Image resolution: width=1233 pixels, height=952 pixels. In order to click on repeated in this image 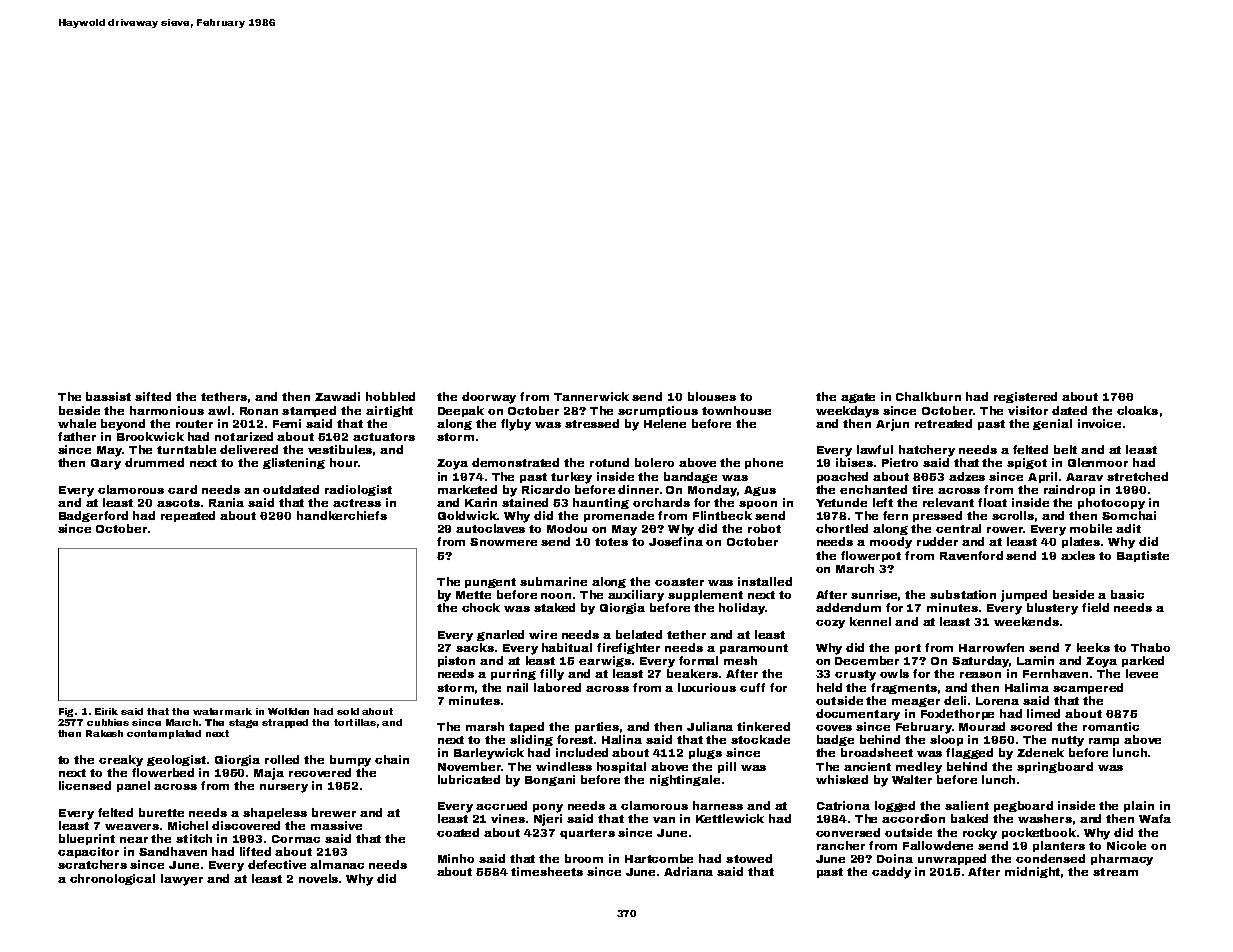, I will do `click(188, 516)`.
